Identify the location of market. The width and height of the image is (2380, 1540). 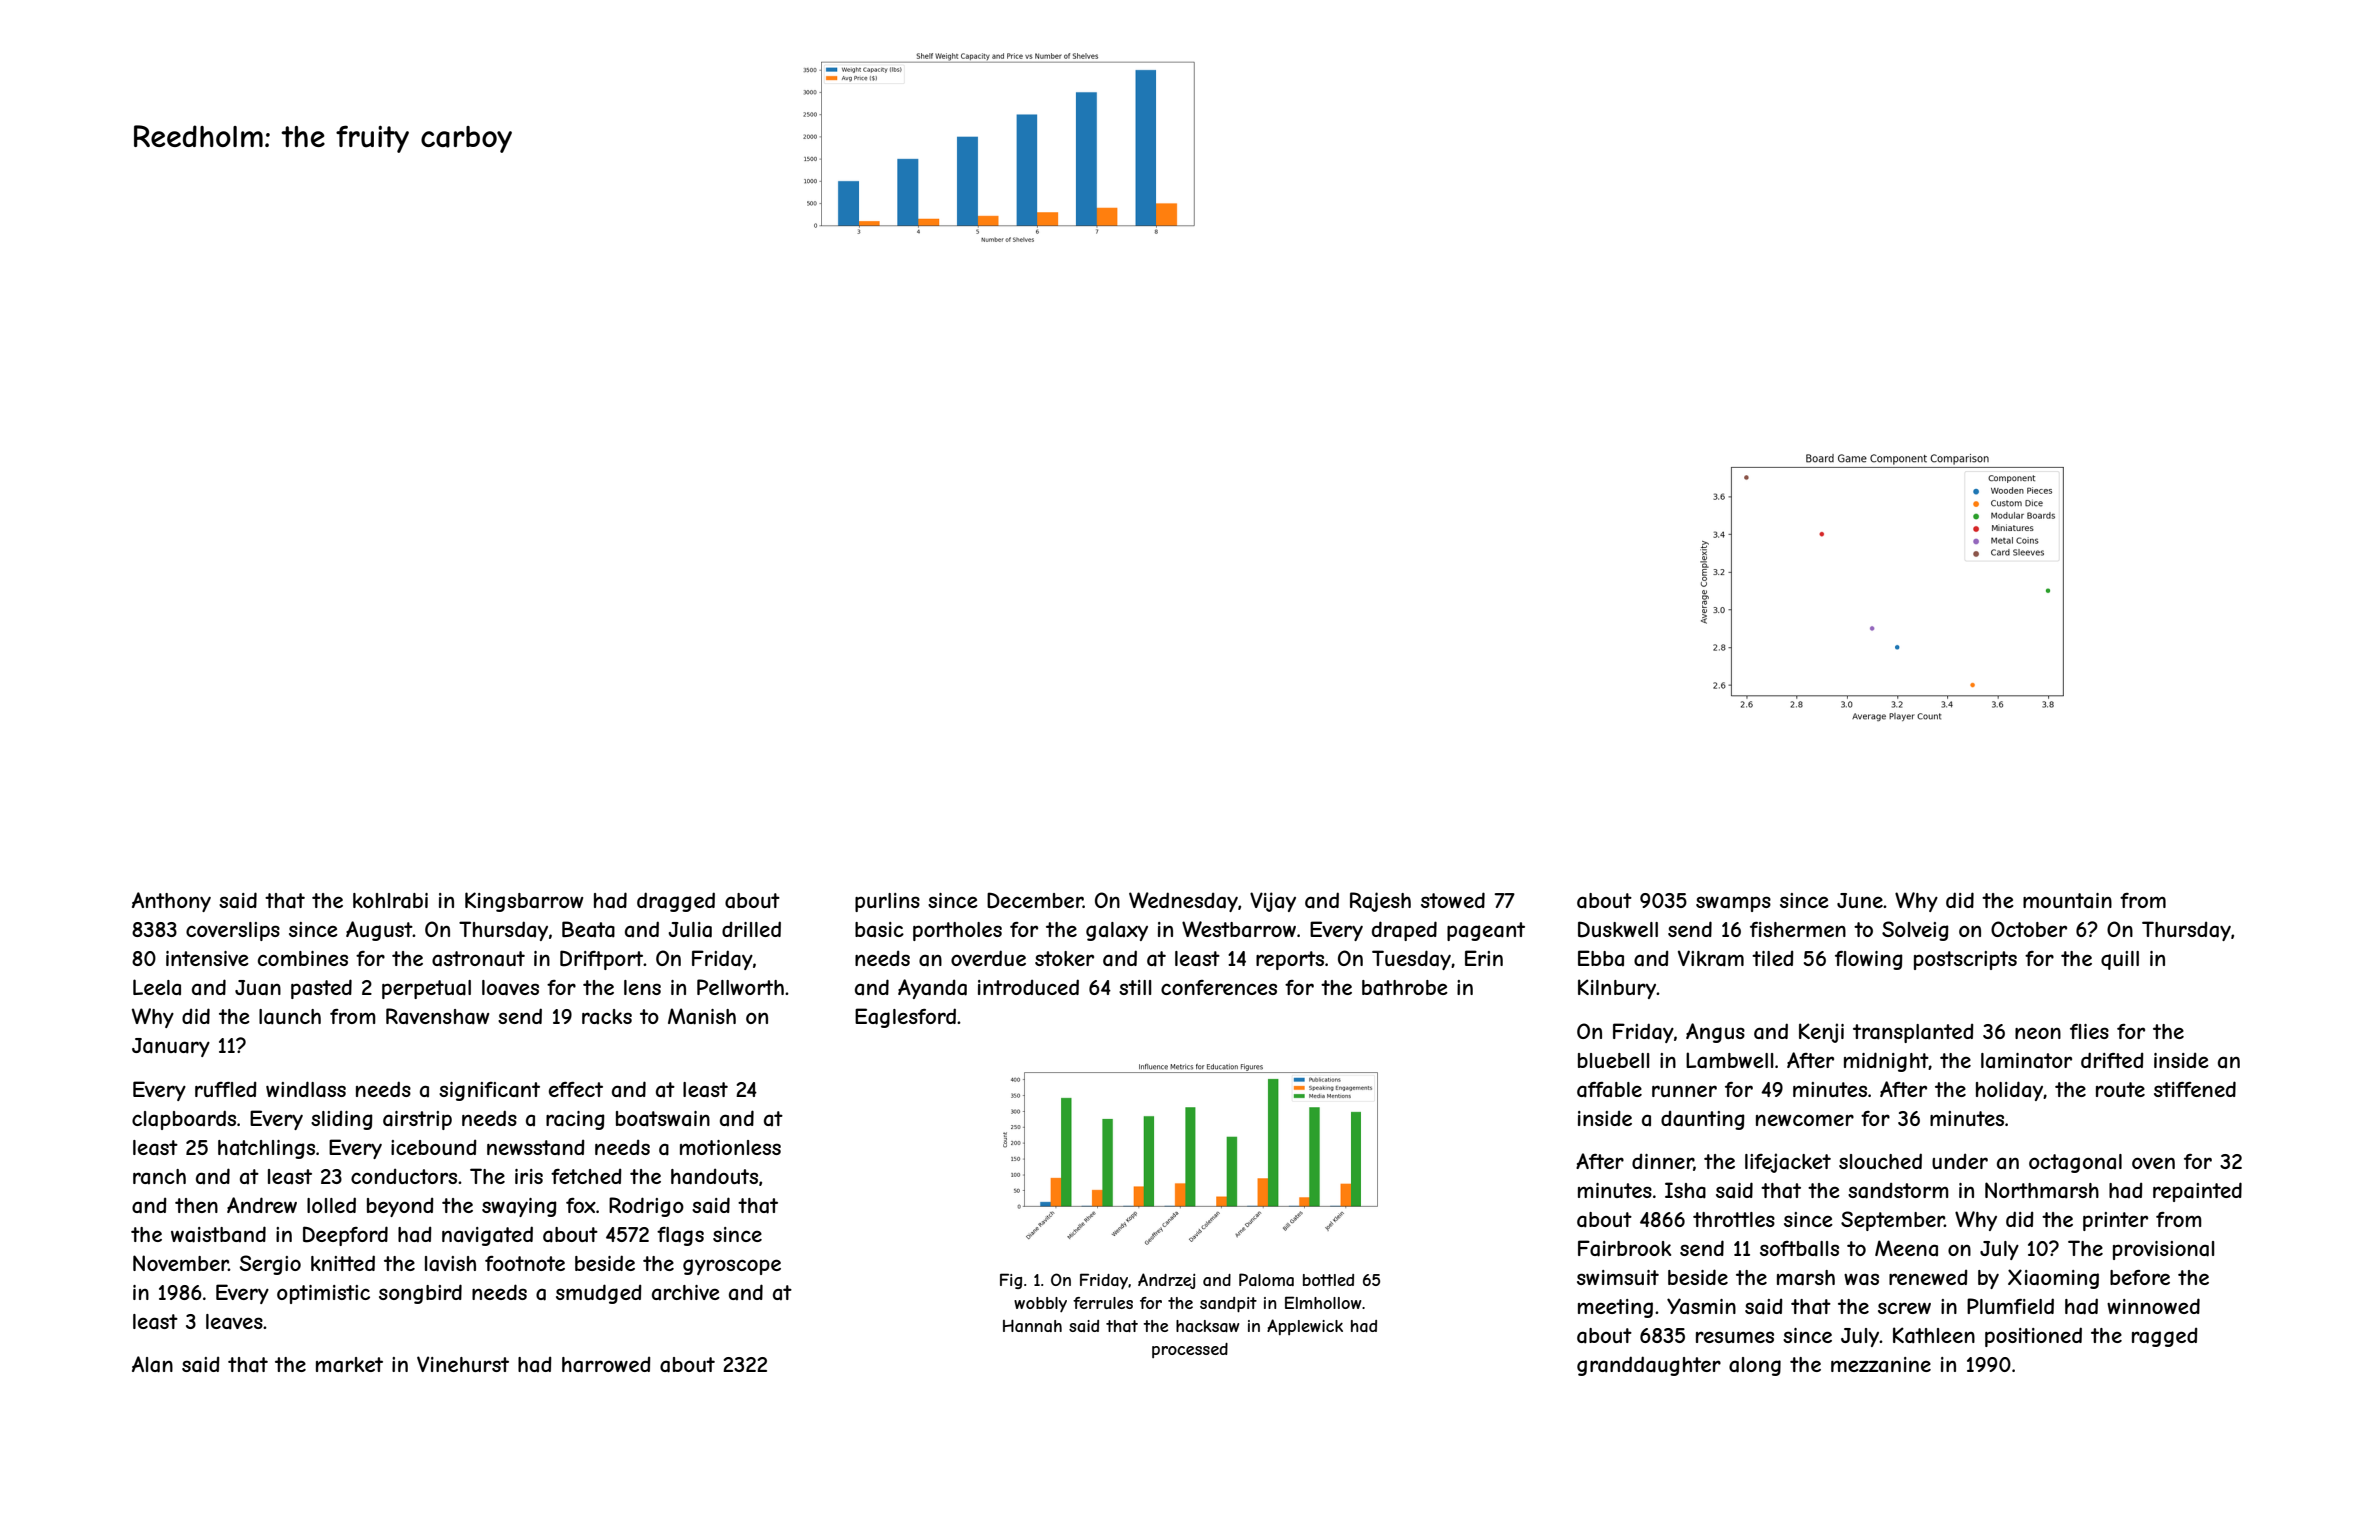
(349, 1365).
